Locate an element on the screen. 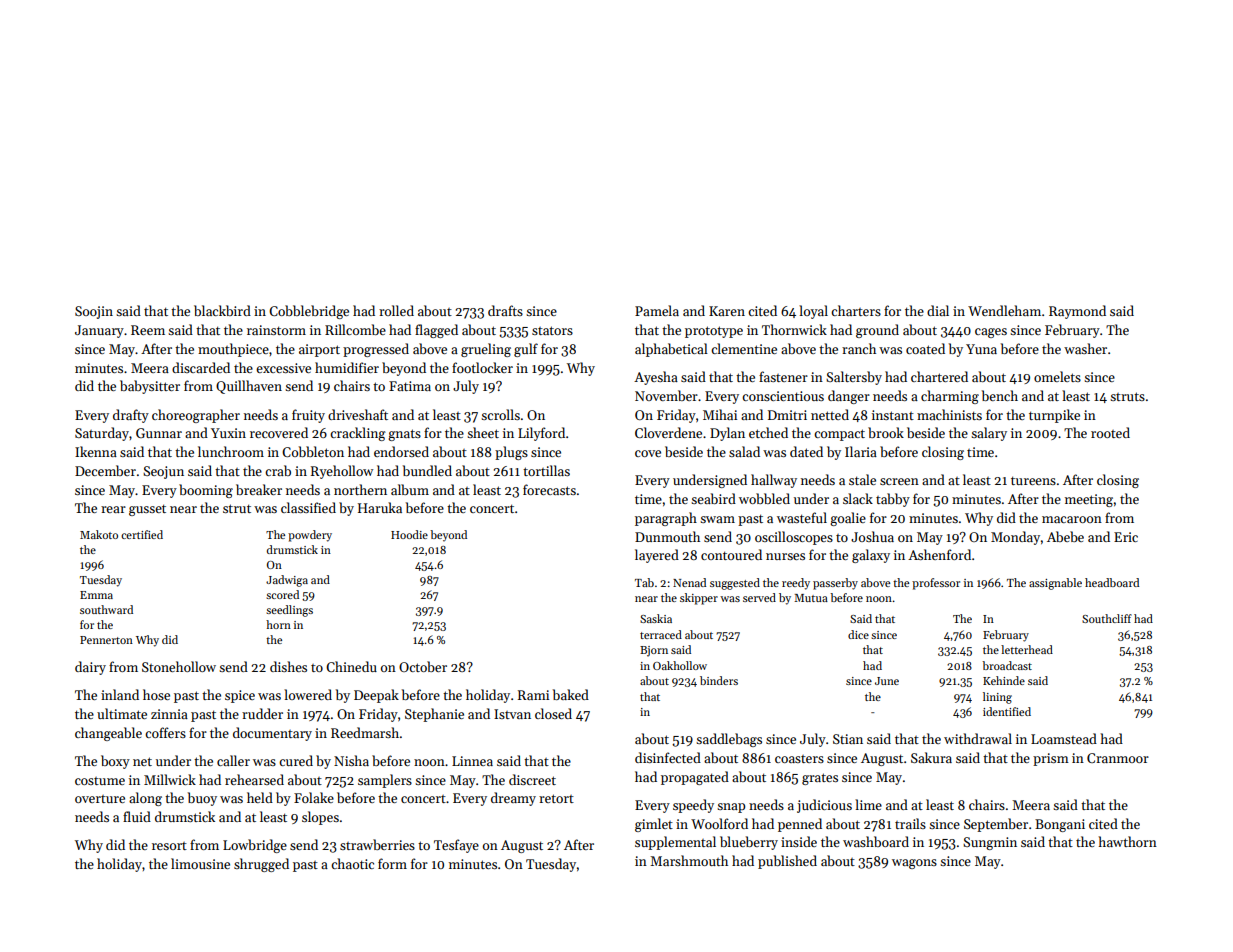 The height and width of the screenshot is (952, 1233). Woolford is located at coordinates (719, 823).
